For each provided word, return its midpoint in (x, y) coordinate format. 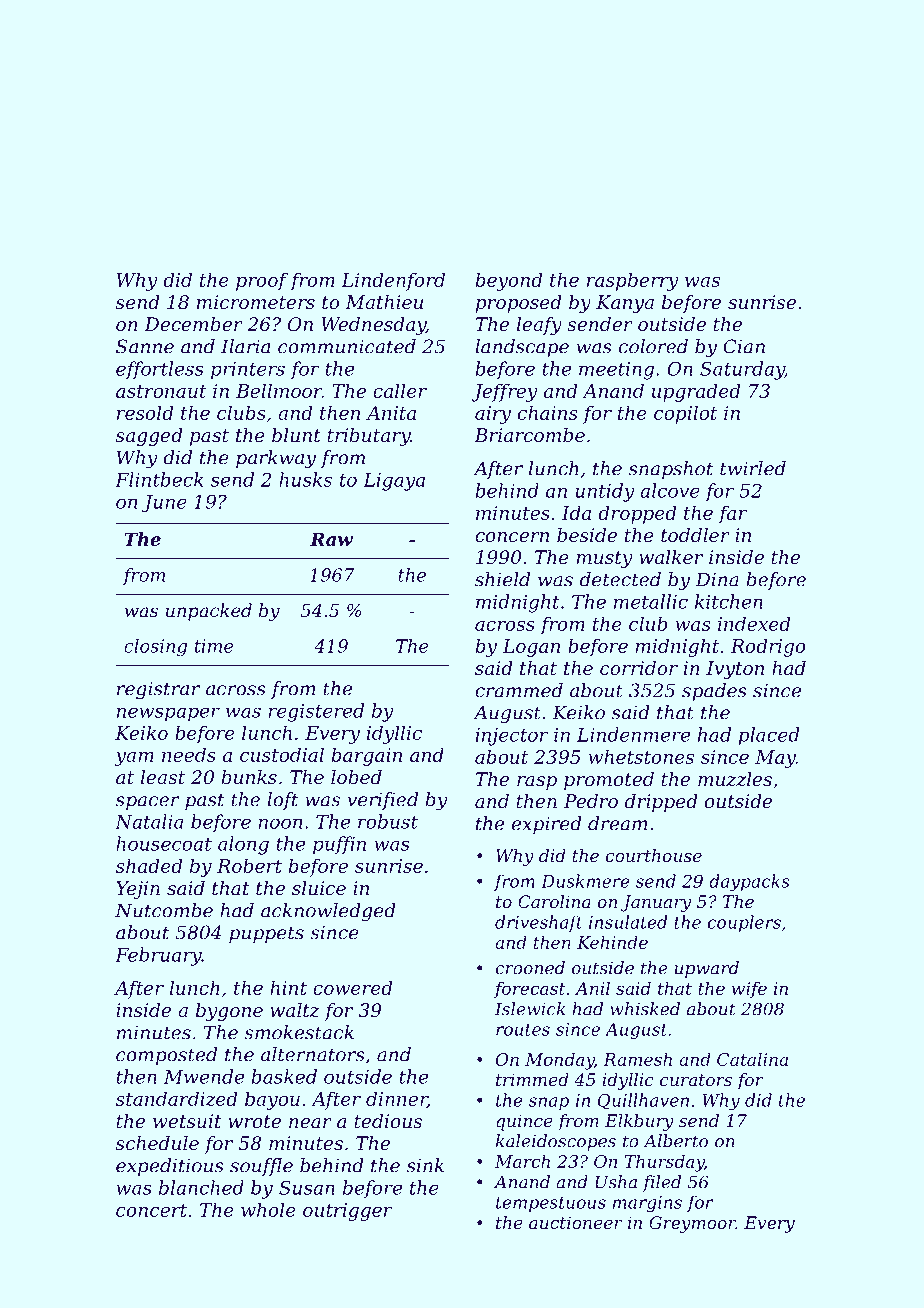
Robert (249, 865)
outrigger (347, 1212)
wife (749, 990)
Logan (531, 648)
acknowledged (328, 912)
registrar (158, 690)
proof (262, 281)
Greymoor (692, 1224)
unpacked (209, 612)
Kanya (625, 304)
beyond (508, 281)
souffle (261, 1167)
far (732, 514)
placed (768, 736)
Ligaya (394, 482)
